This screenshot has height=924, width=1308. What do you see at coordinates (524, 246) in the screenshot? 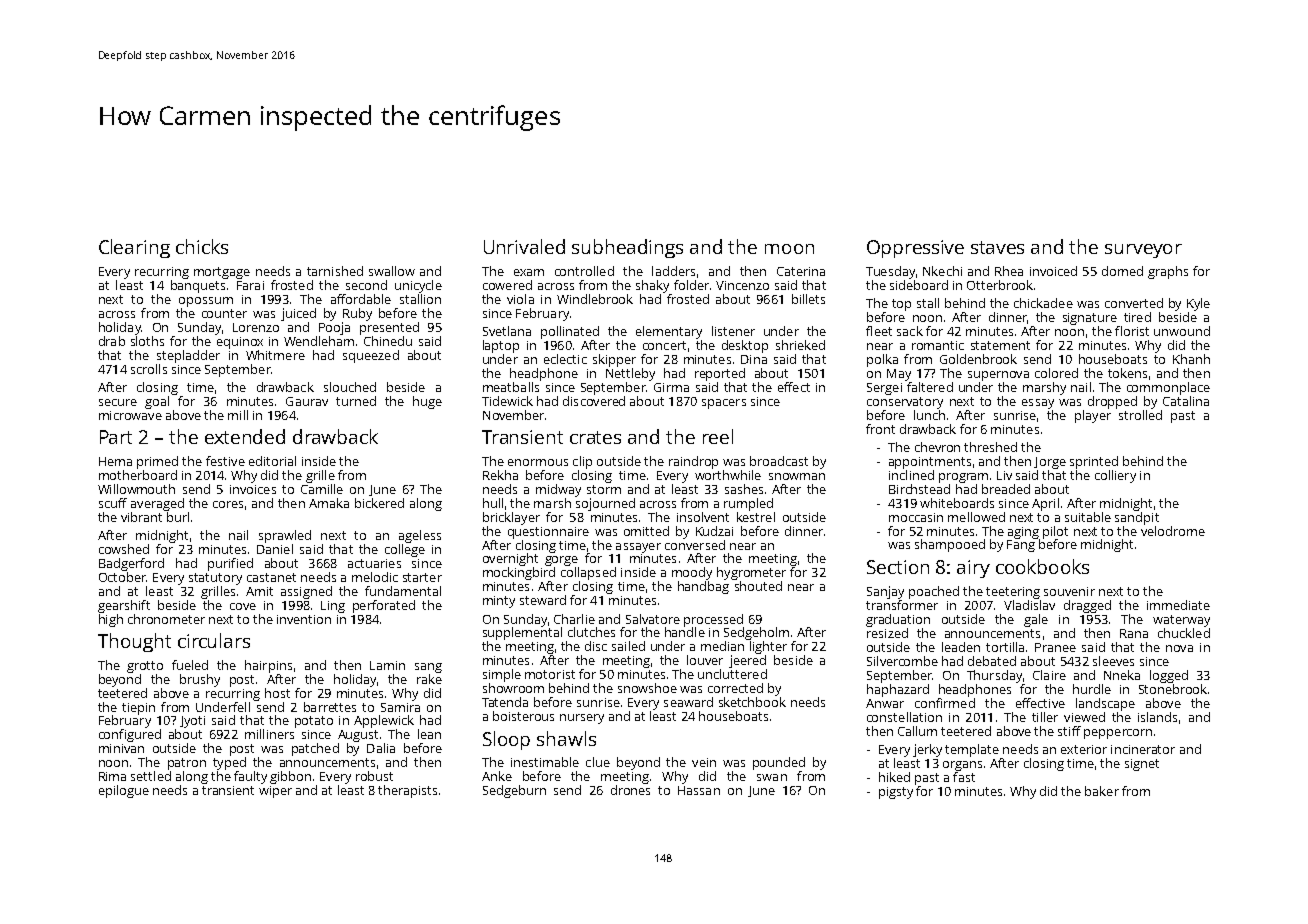
I see `Unrivaled` at bounding box center [524, 246].
